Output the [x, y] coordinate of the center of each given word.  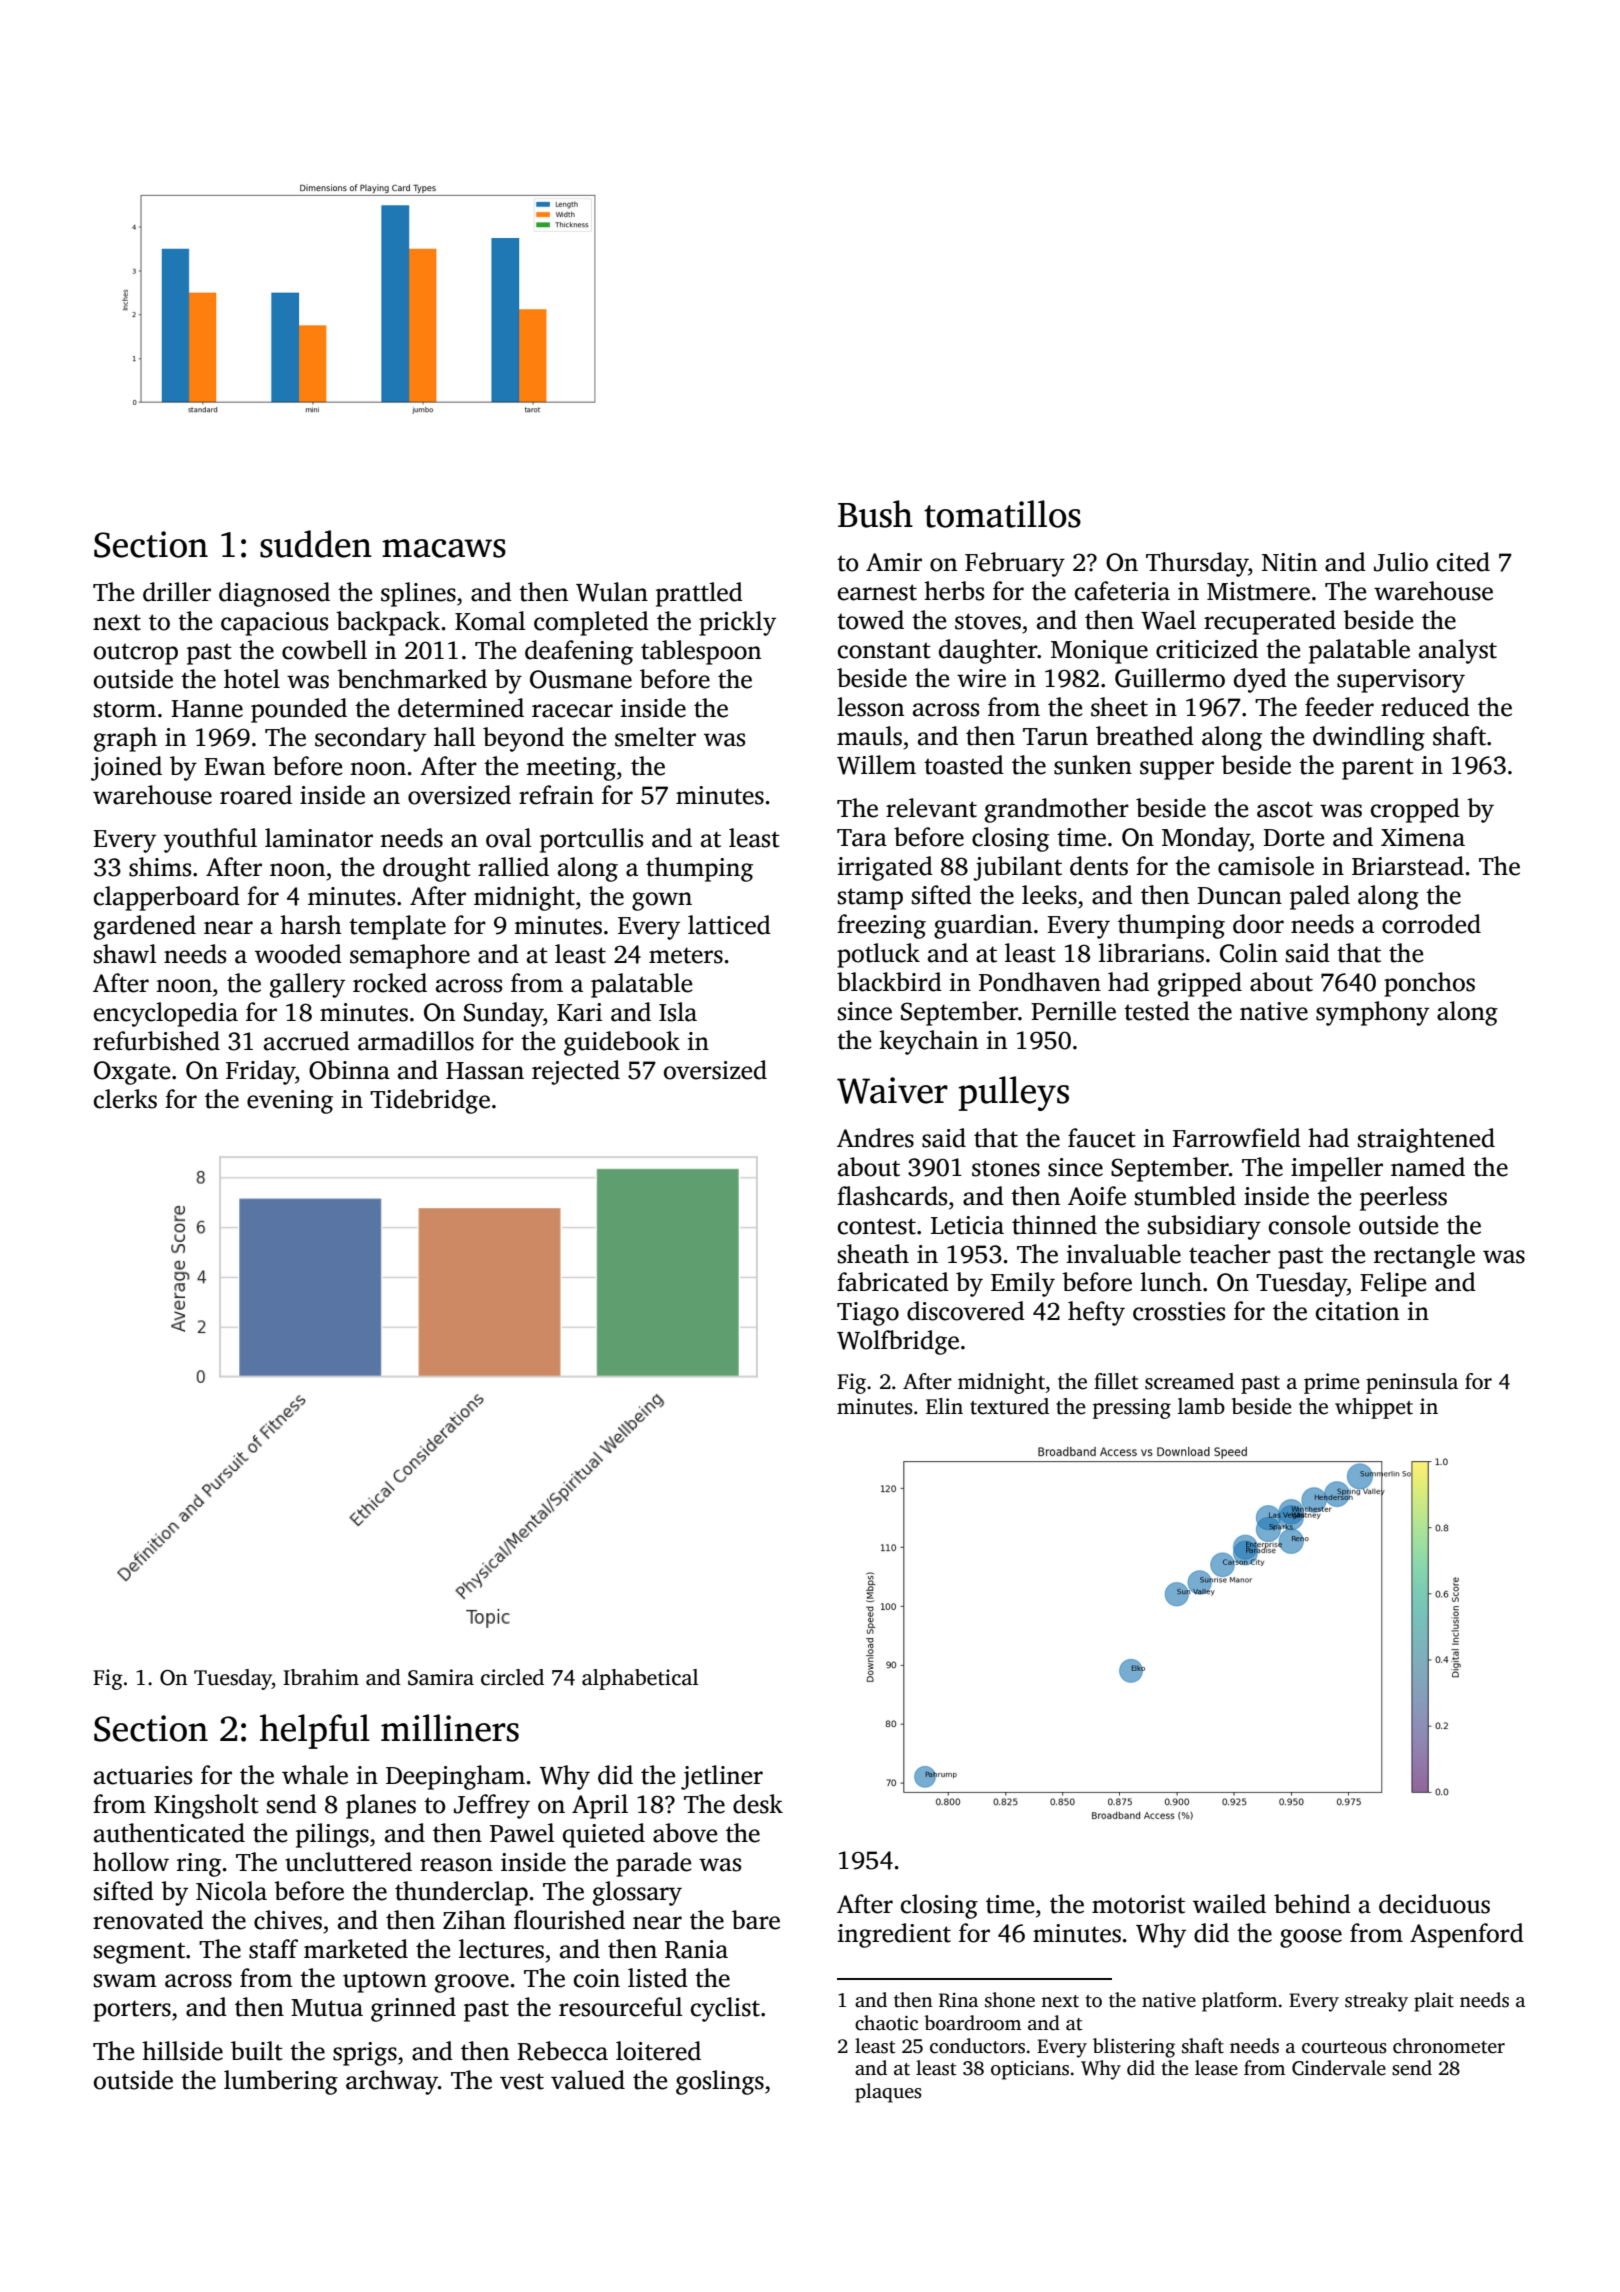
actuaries [143, 1775]
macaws [444, 548]
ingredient [894, 1935]
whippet [1374, 1408]
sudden [316, 544]
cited [1463, 562]
